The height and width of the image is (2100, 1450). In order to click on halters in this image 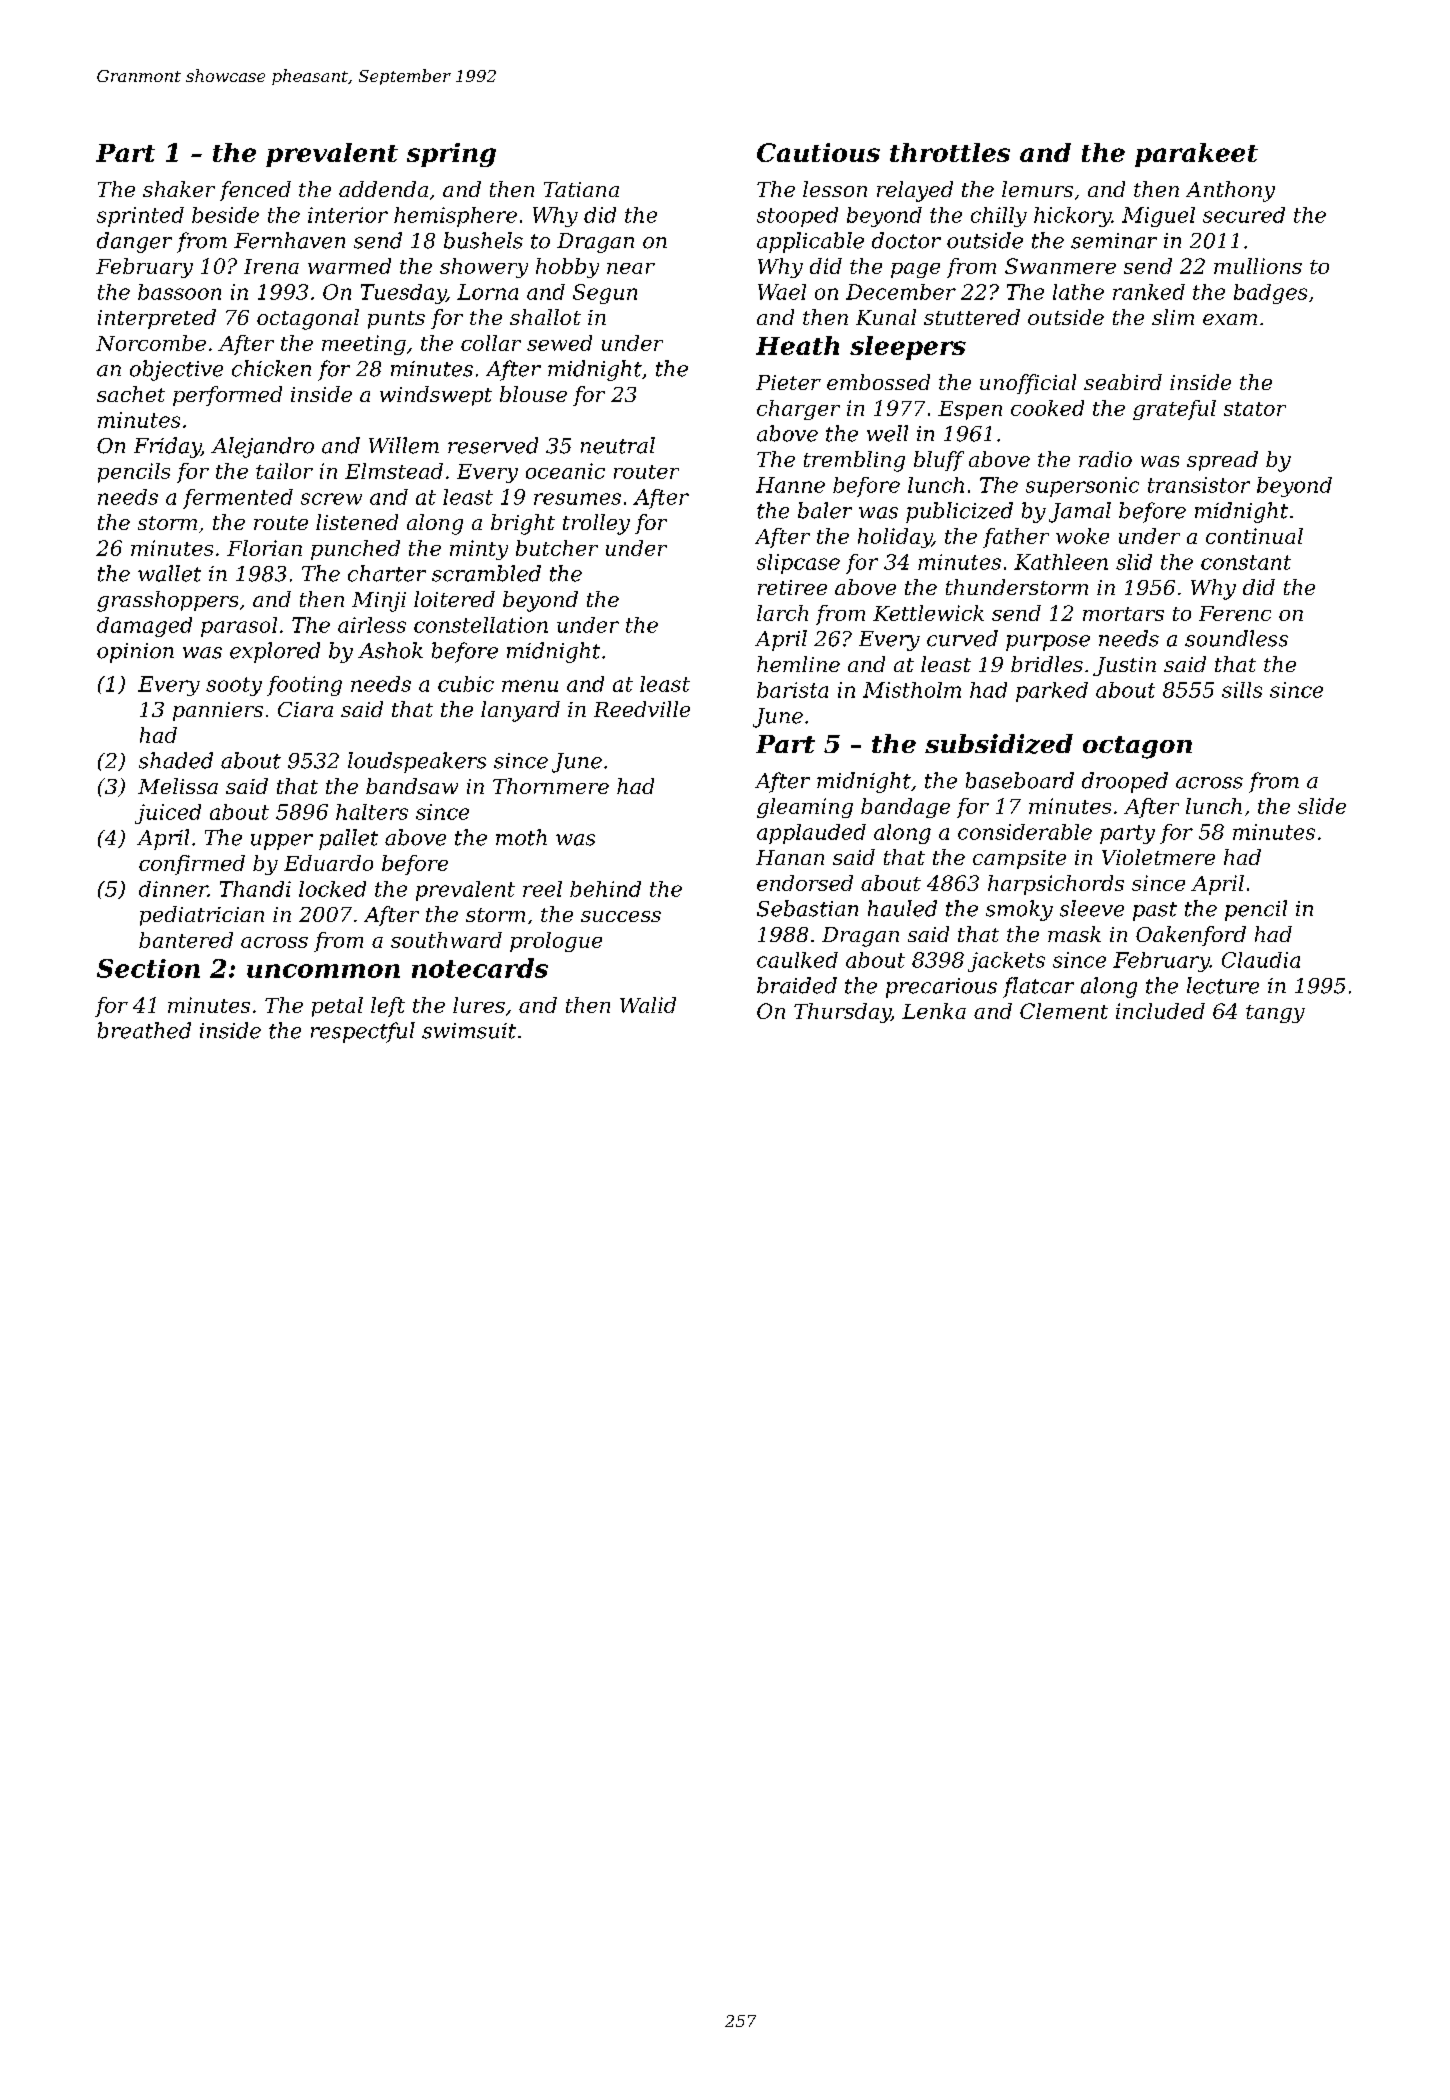, I will do `click(372, 812)`.
